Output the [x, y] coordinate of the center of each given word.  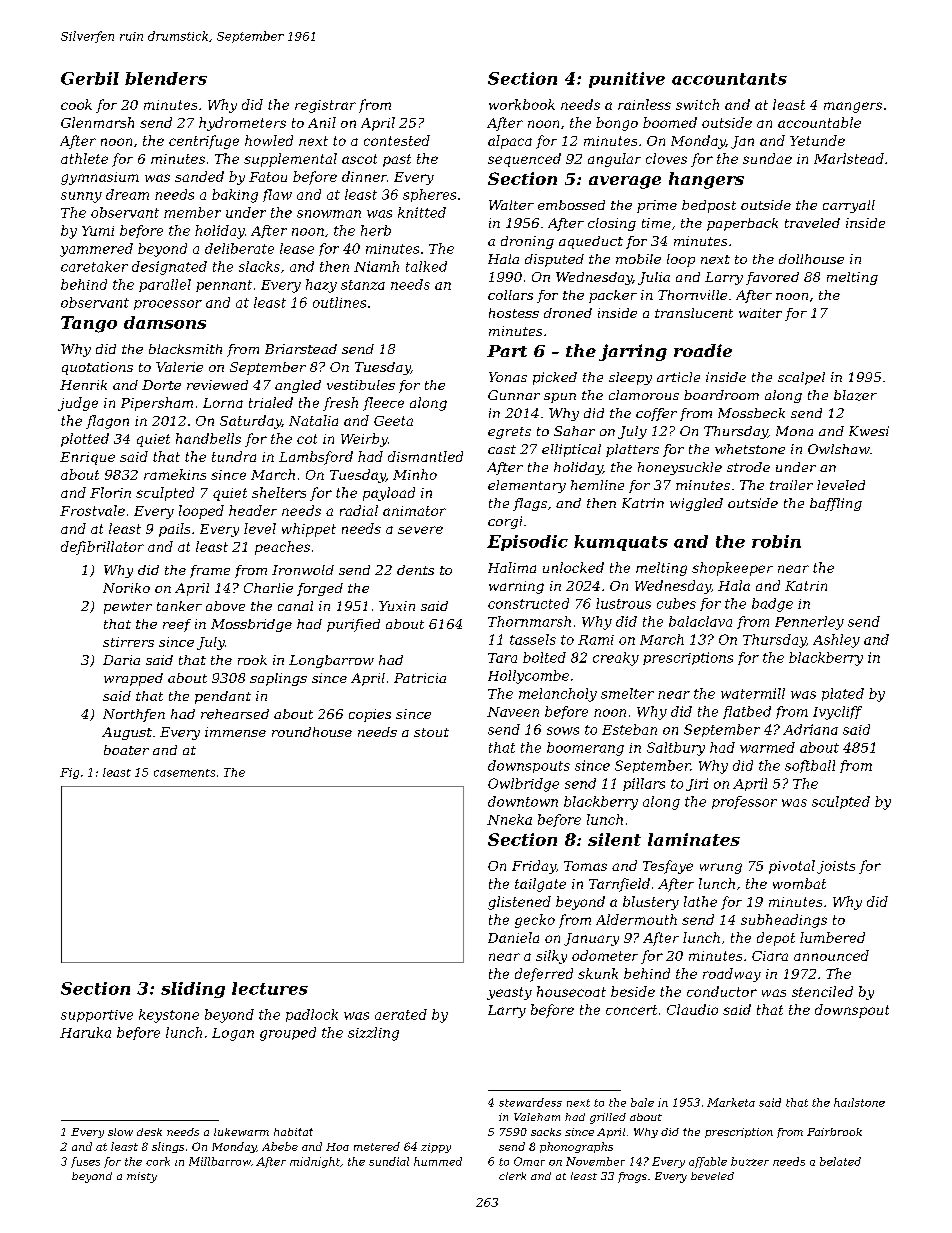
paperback [742, 224]
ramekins [175, 474]
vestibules [361, 385]
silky [551, 957]
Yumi [98, 231]
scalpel [801, 378]
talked [426, 266]
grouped [288, 1034]
